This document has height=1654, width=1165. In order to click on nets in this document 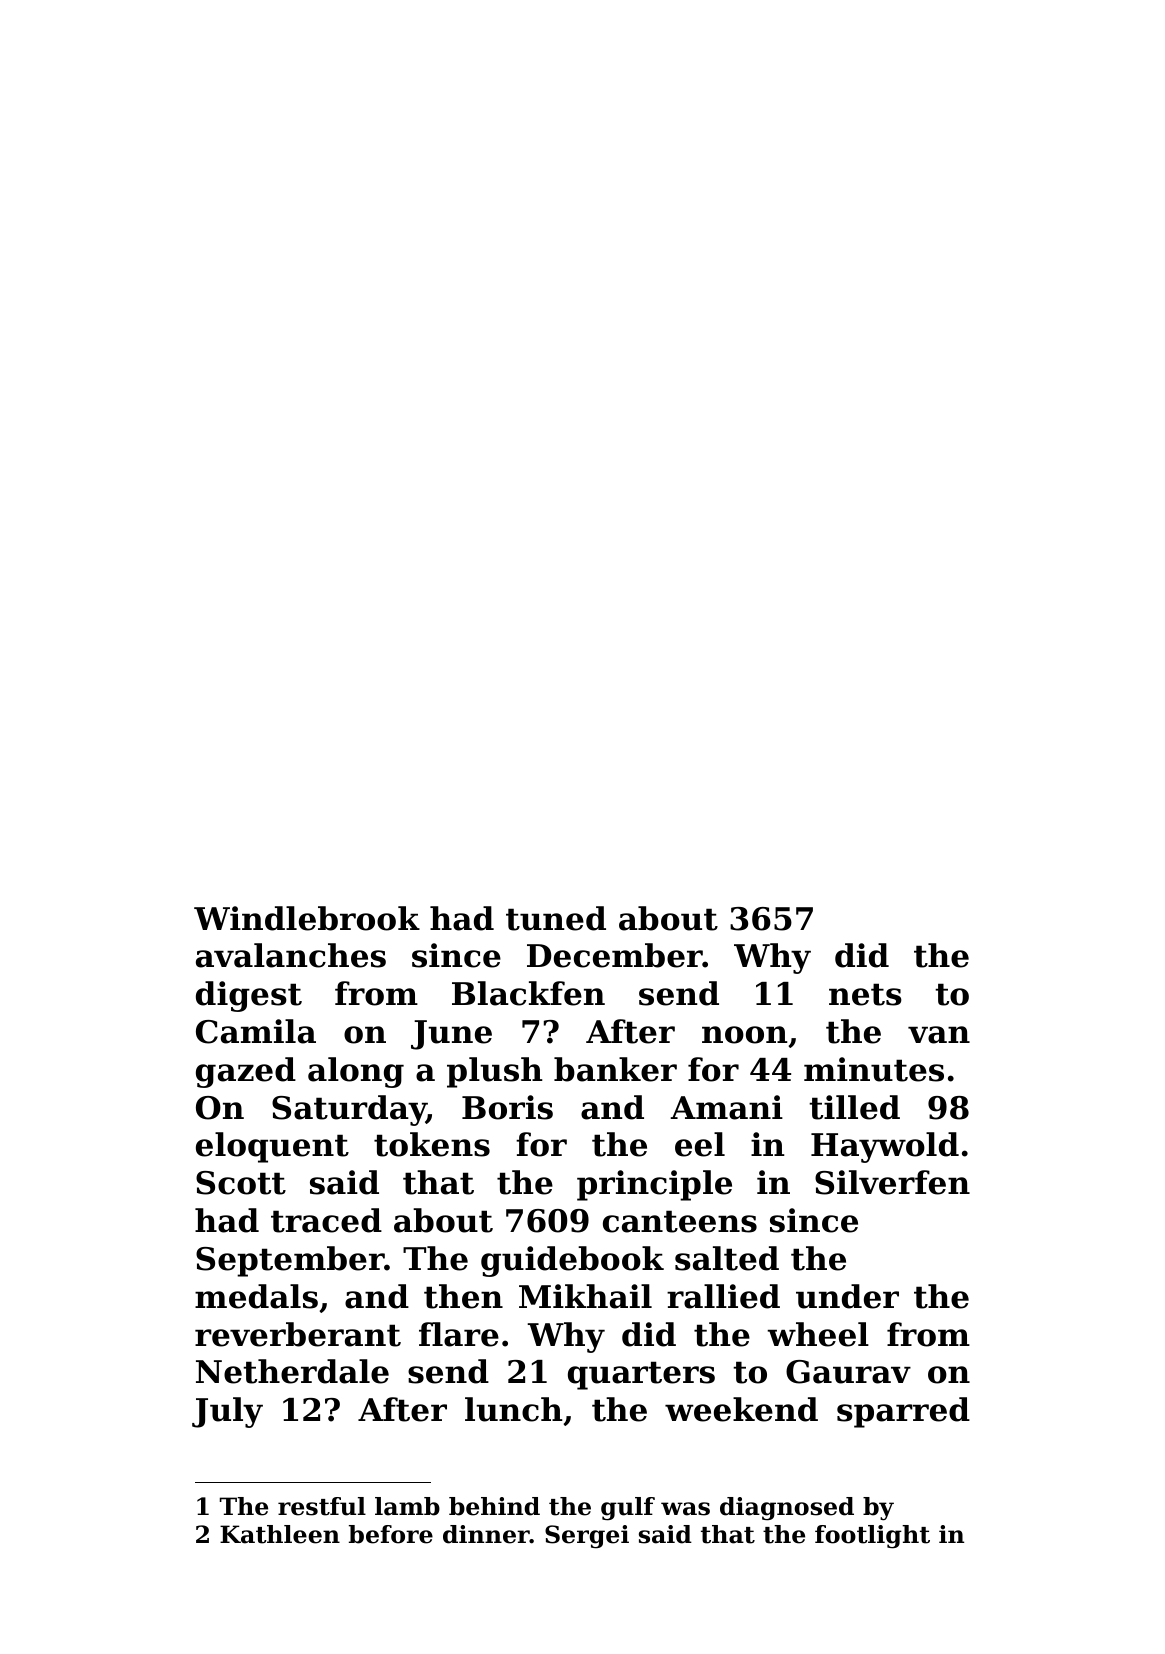, I will do `click(865, 994)`.
